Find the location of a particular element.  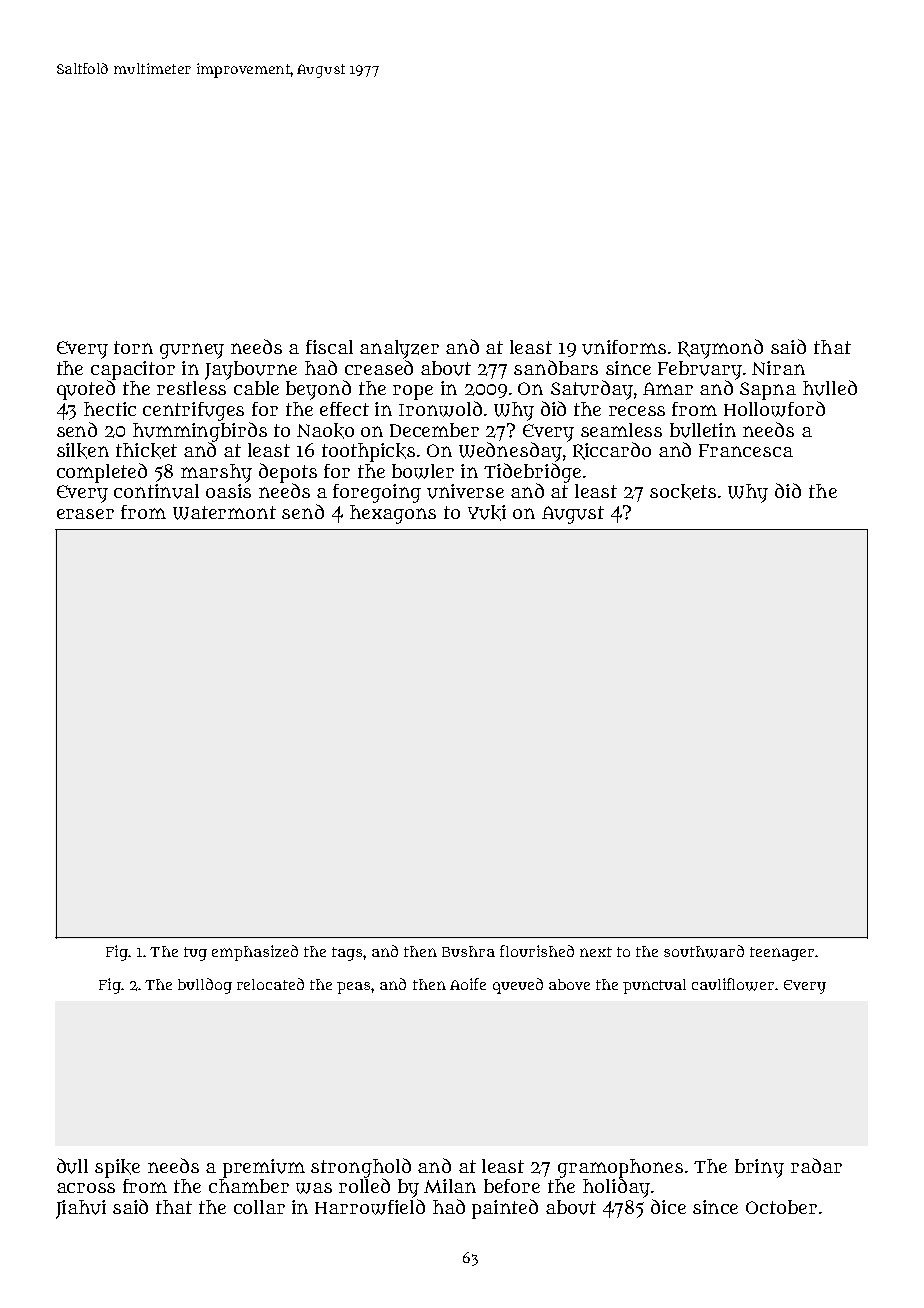

tags is located at coordinates (347, 954).
